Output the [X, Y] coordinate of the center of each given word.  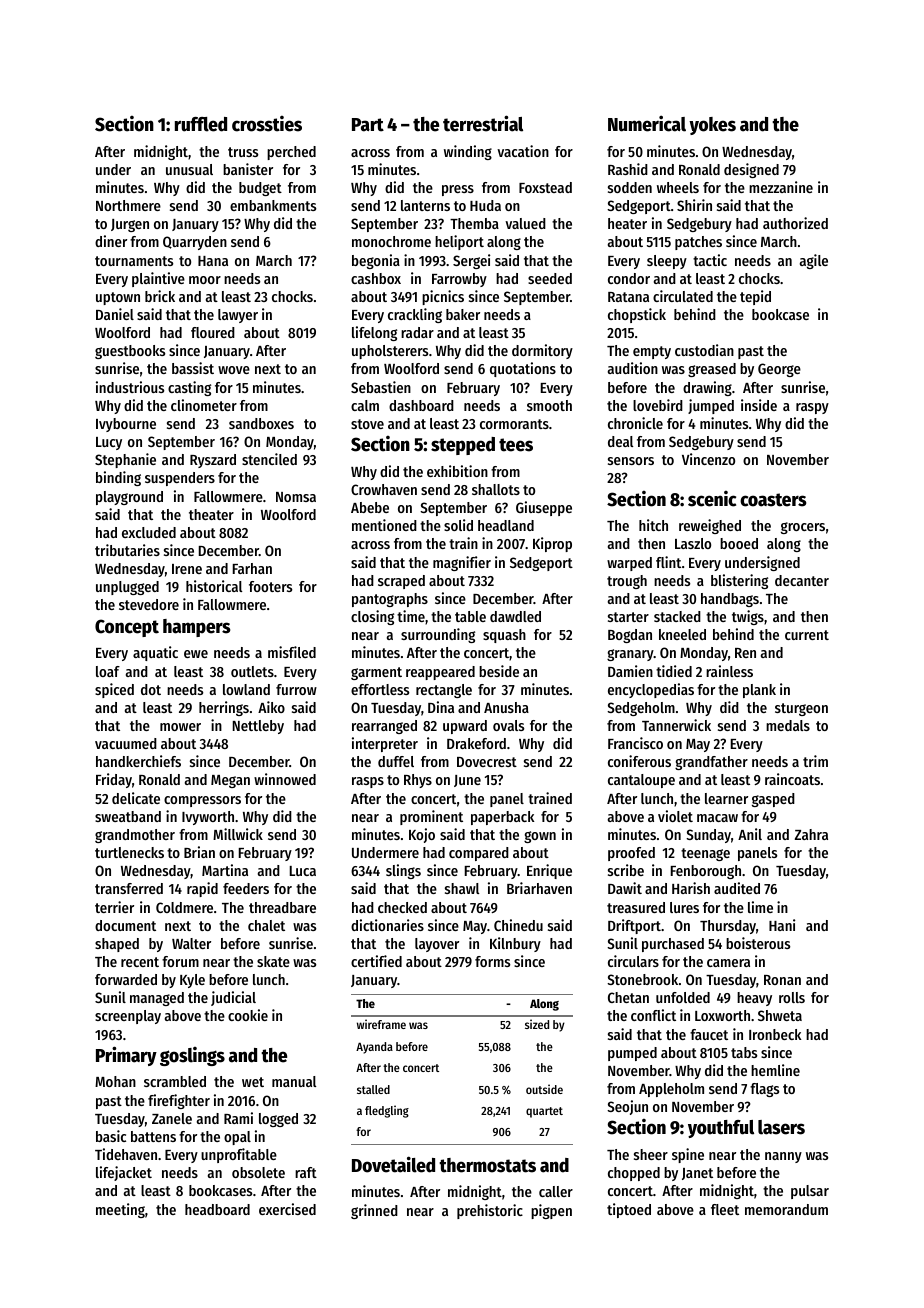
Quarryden [195, 243]
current [807, 635]
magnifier [462, 563]
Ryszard [213, 461]
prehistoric [490, 1211]
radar [417, 332]
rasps [368, 782]
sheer [651, 1154]
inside [759, 405]
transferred [129, 888]
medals [788, 725]
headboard [217, 1209]
